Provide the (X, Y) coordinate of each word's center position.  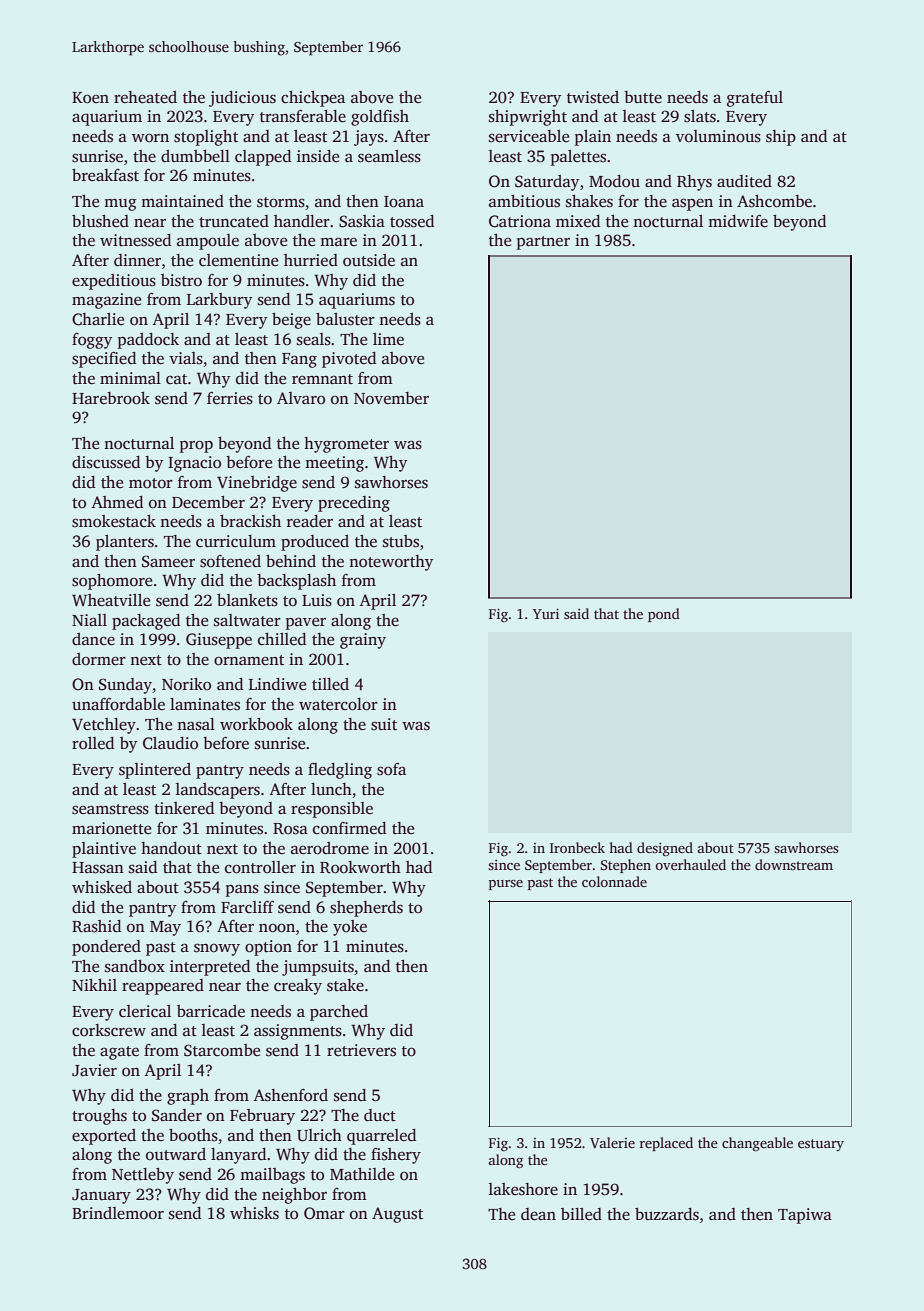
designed (665, 849)
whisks (254, 1213)
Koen (90, 98)
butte (643, 97)
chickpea (313, 99)
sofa (391, 769)
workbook (256, 724)
